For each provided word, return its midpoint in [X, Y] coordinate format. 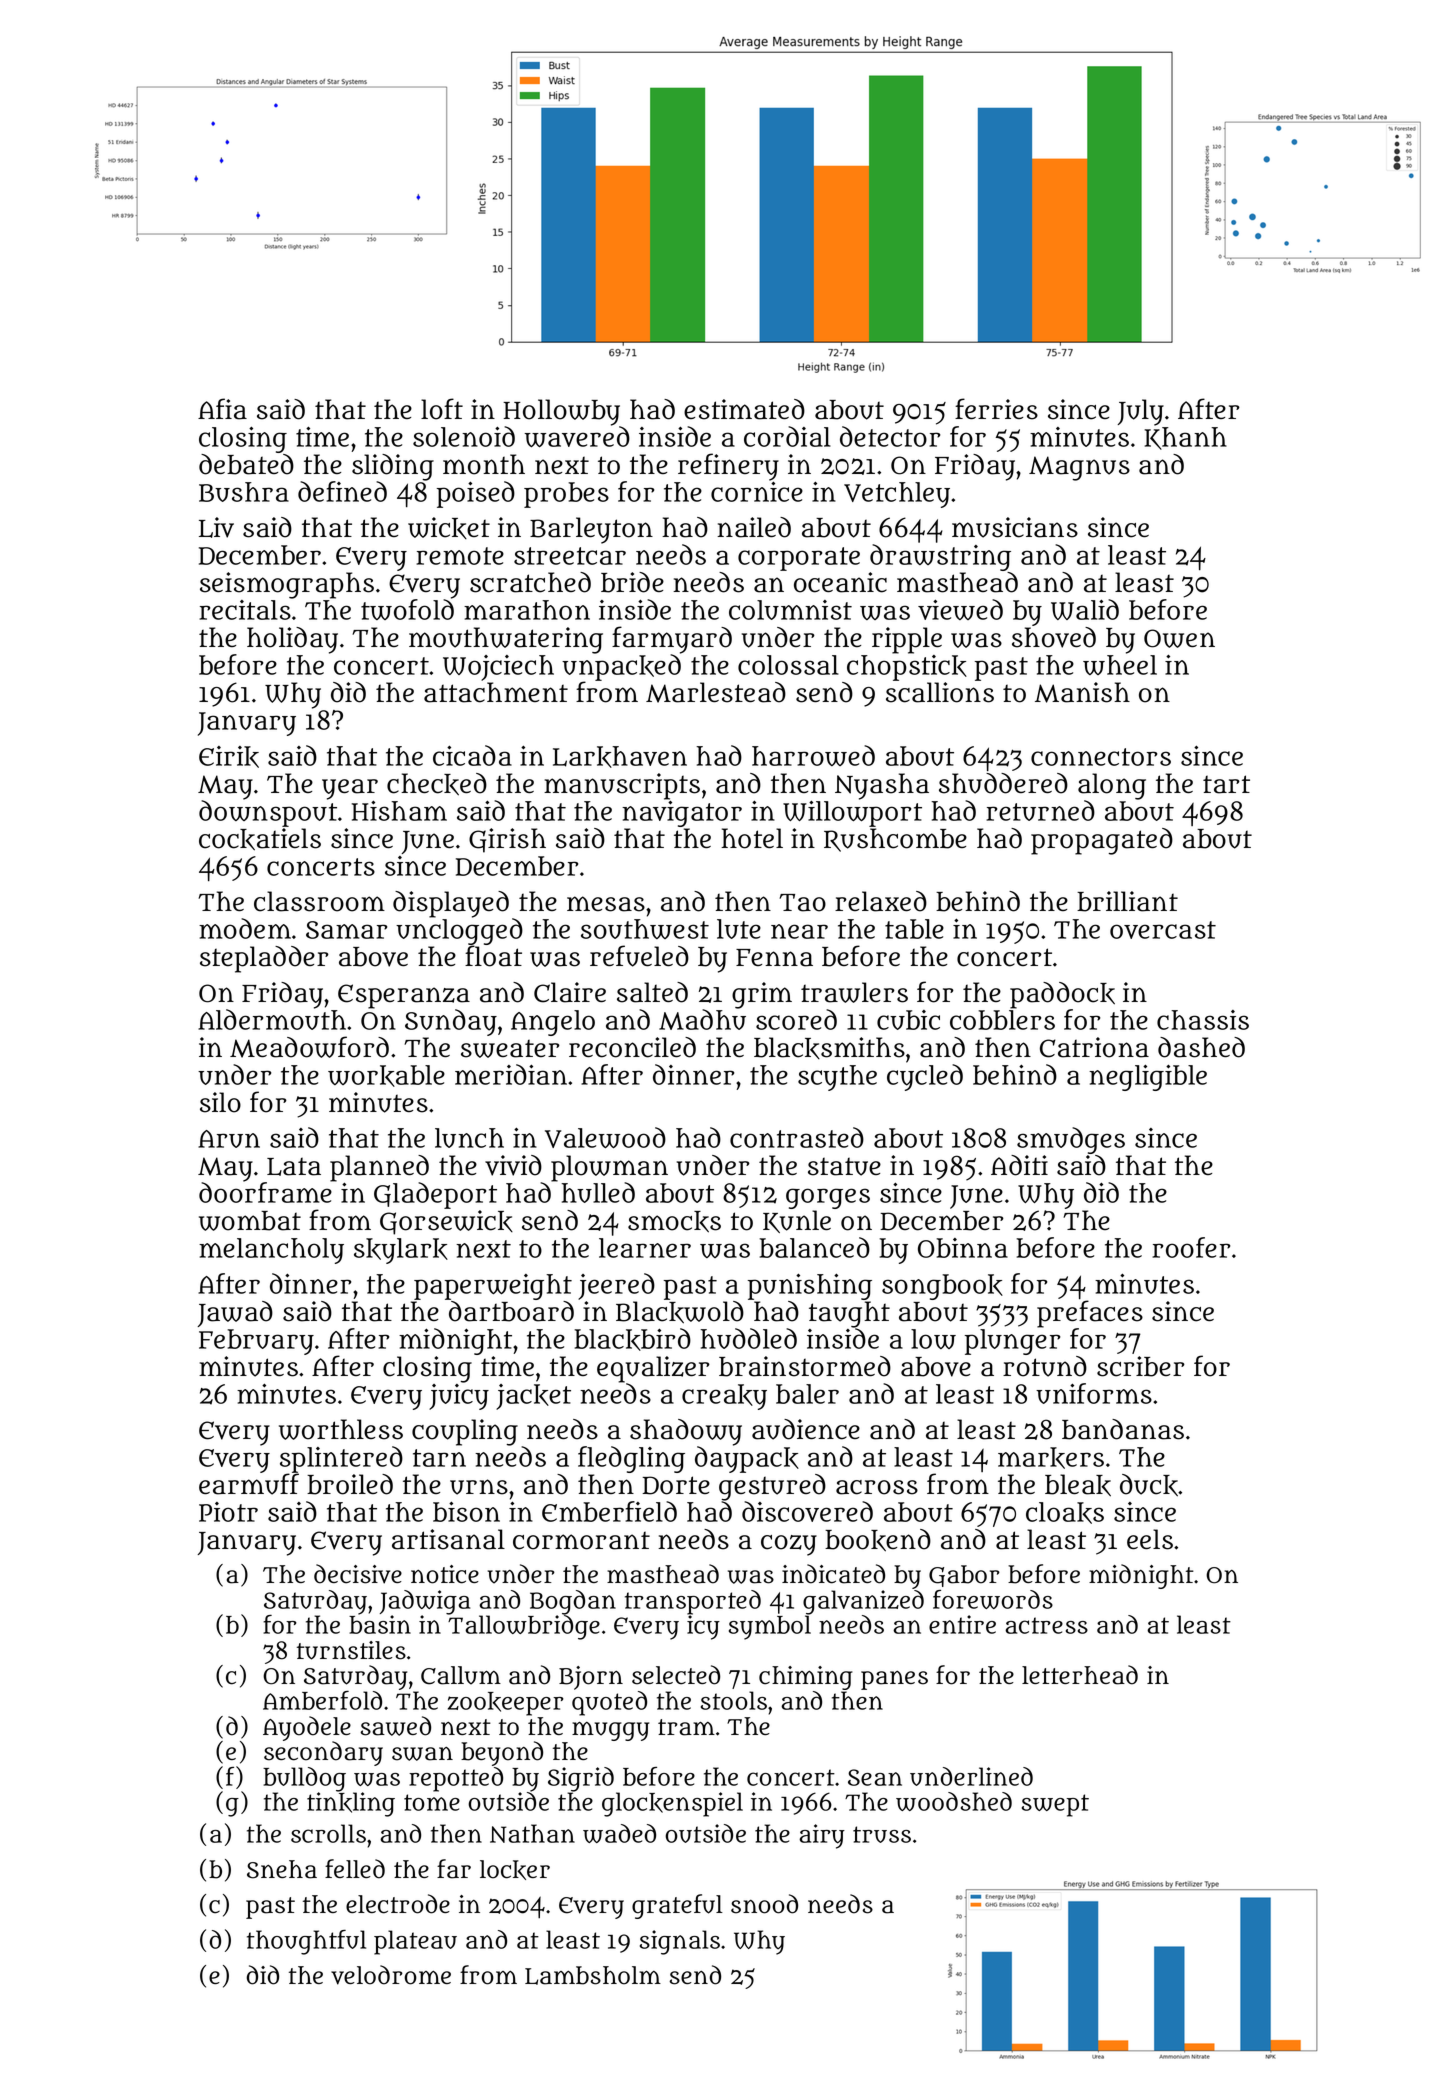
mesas [606, 904]
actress [1046, 1625]
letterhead [1080, 1675]
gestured [772, 1487]
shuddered [1003, 783]
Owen [1179, 638]
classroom [319, 901]
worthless [341, 1429]
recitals [245, 610]
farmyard [672, 640]
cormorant [581, 1541]
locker [515, 1870]
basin [380, 1624]
